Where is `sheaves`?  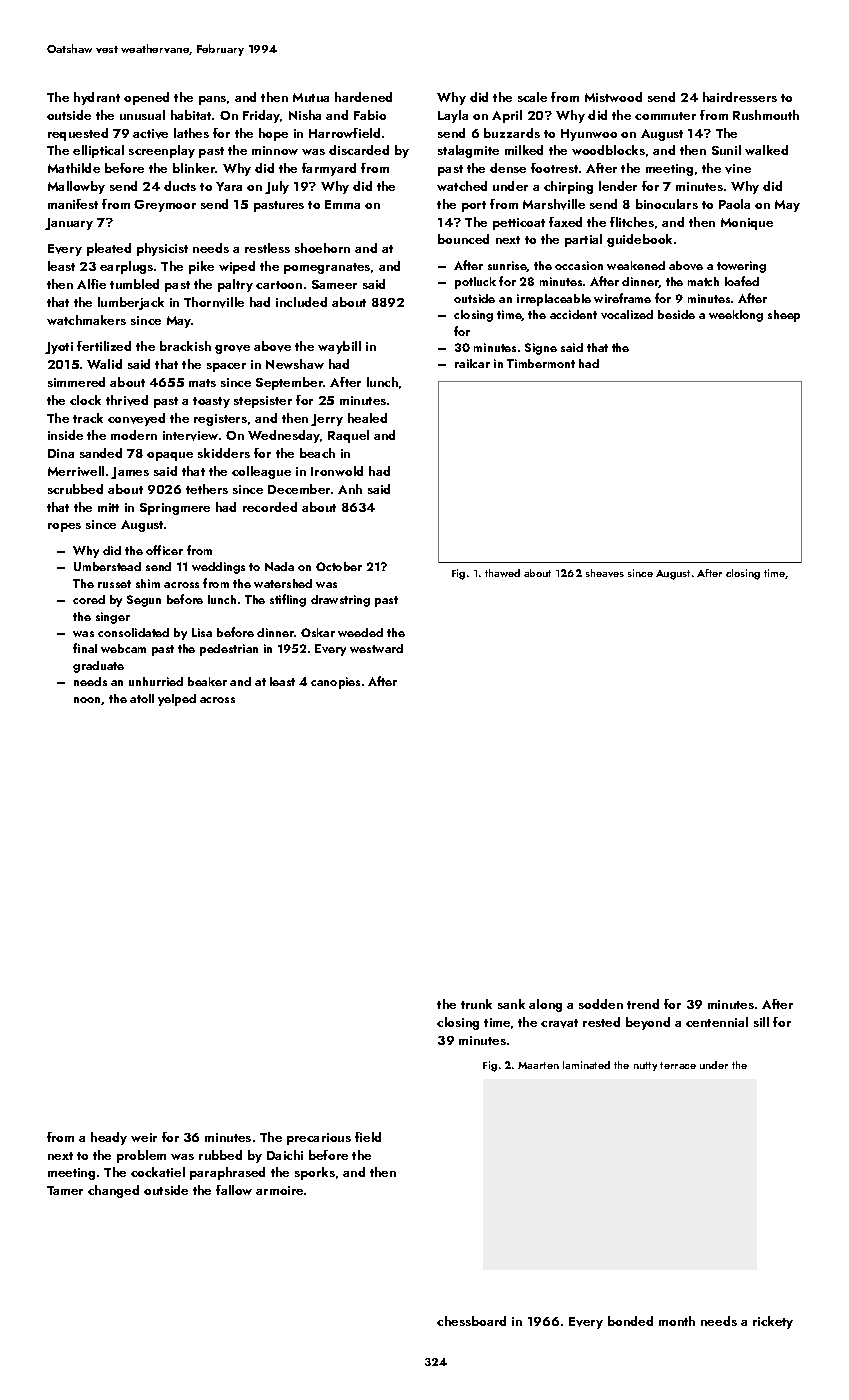 sheaves is located at coordinates (605, 573).
